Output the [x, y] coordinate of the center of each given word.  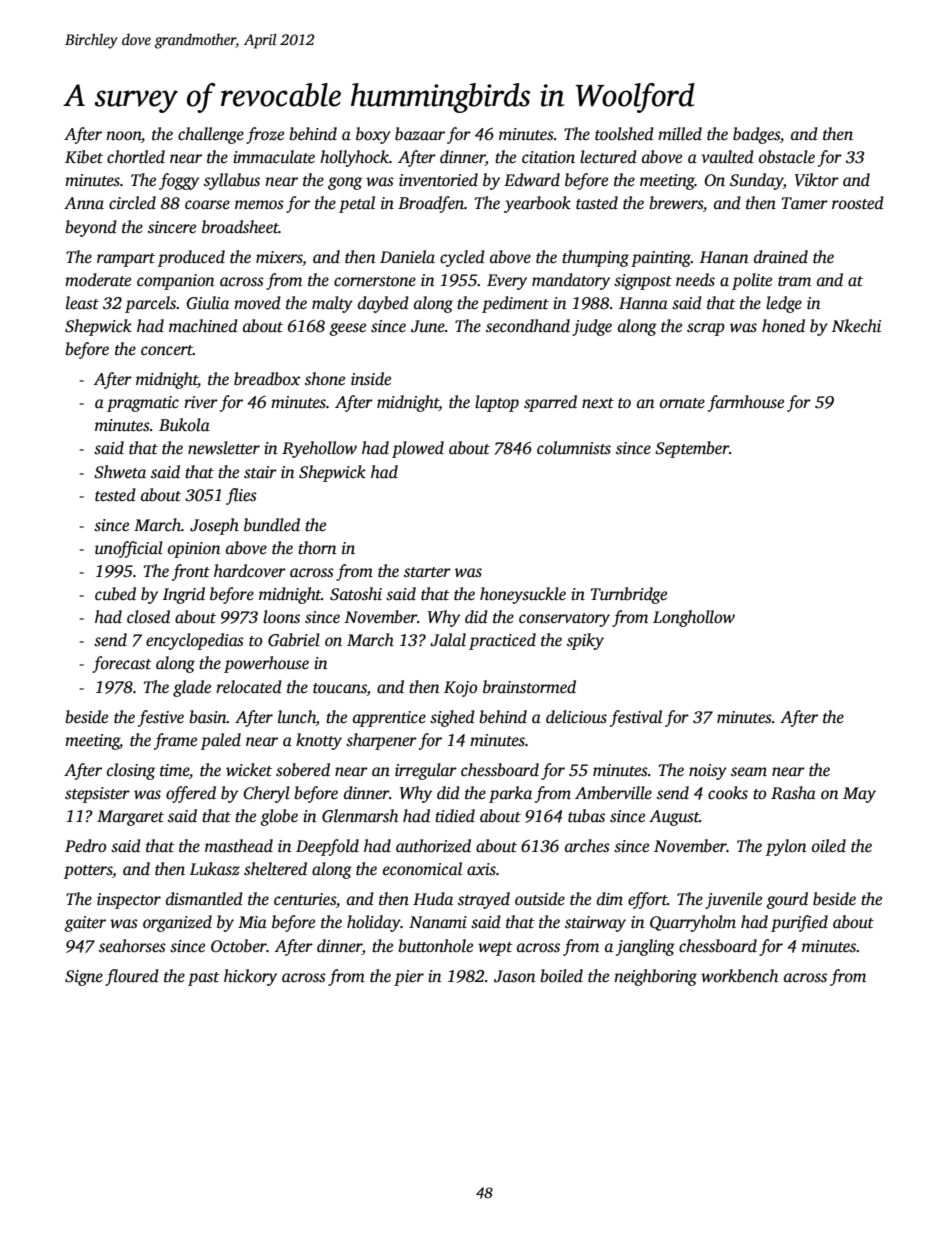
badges [756, 135]
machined [203, 326]
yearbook [537, 204]
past [204, 979]
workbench [739, 975]
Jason [515, 976]
